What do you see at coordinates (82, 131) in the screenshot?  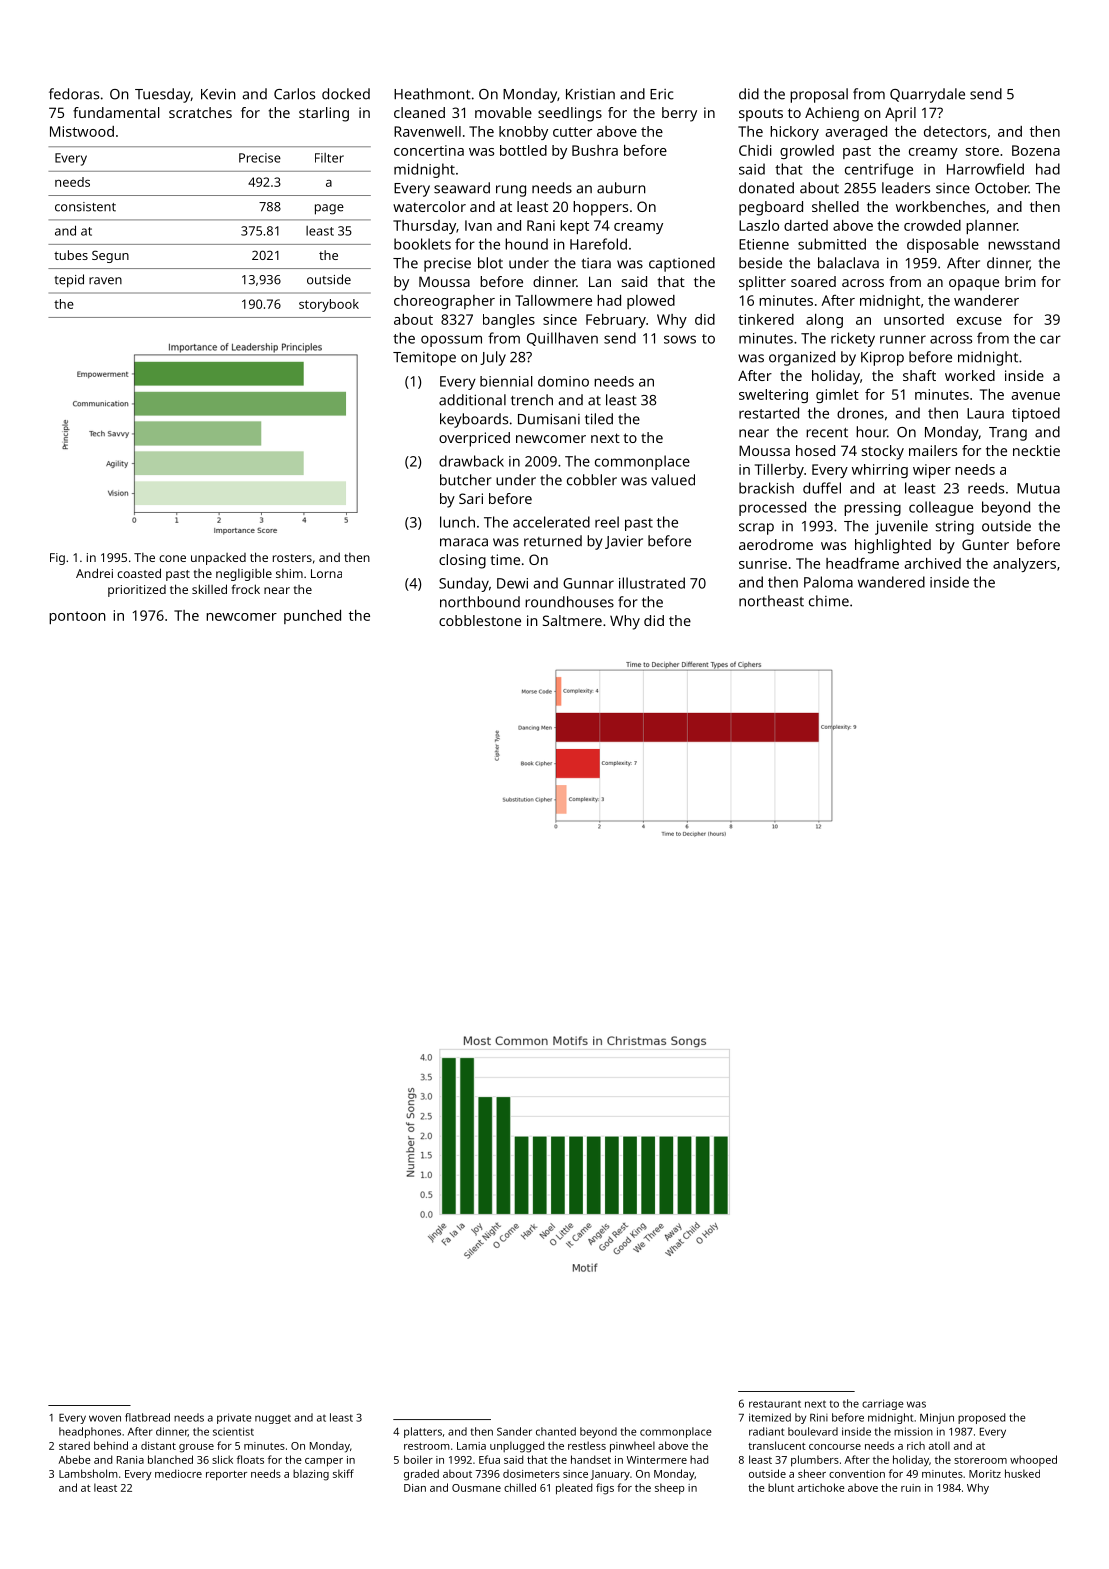 I see `Mistwood` at bounding box center [82, 131].
